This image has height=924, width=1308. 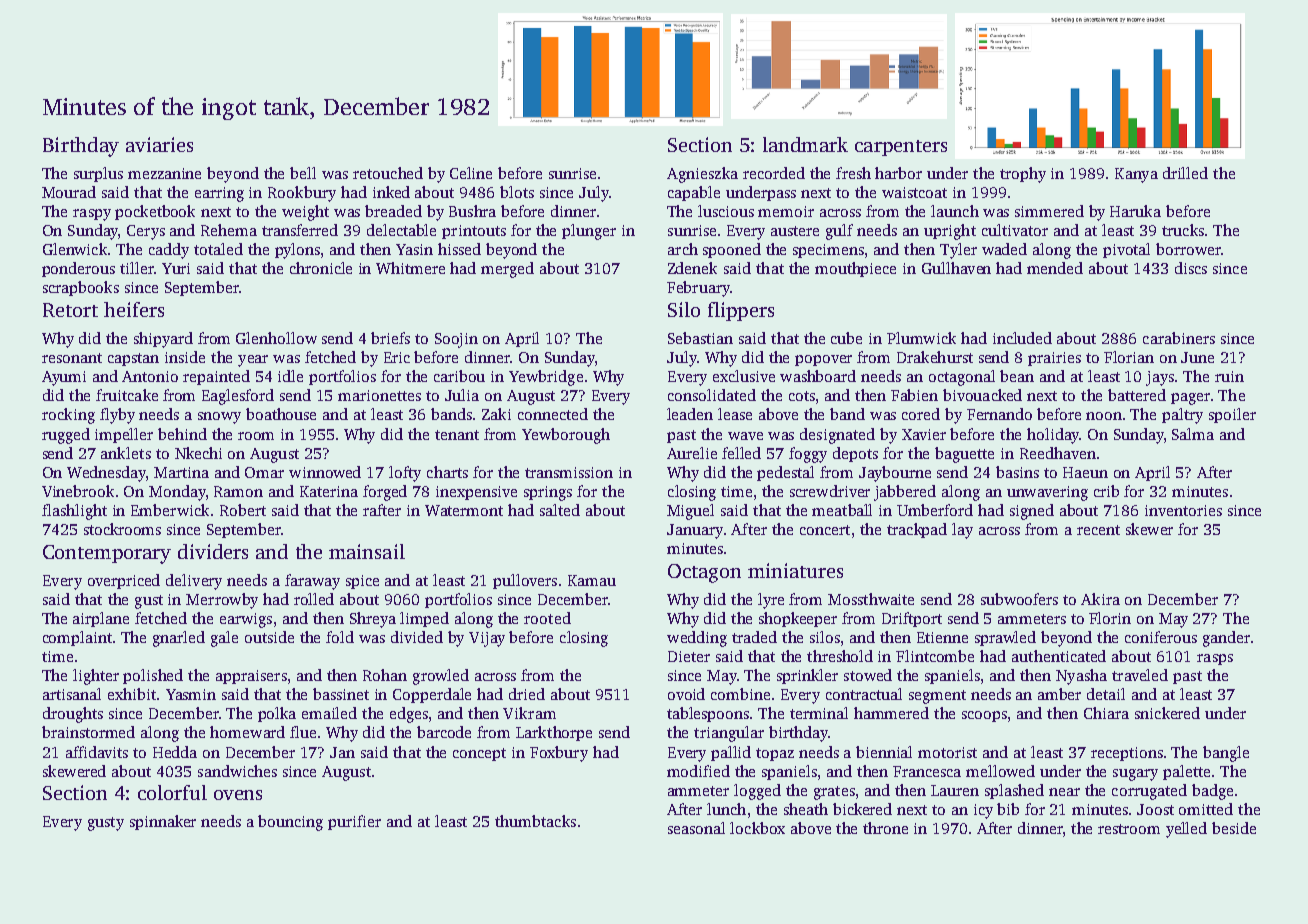 I want to click on delivery, so click(x=194, y=582).
